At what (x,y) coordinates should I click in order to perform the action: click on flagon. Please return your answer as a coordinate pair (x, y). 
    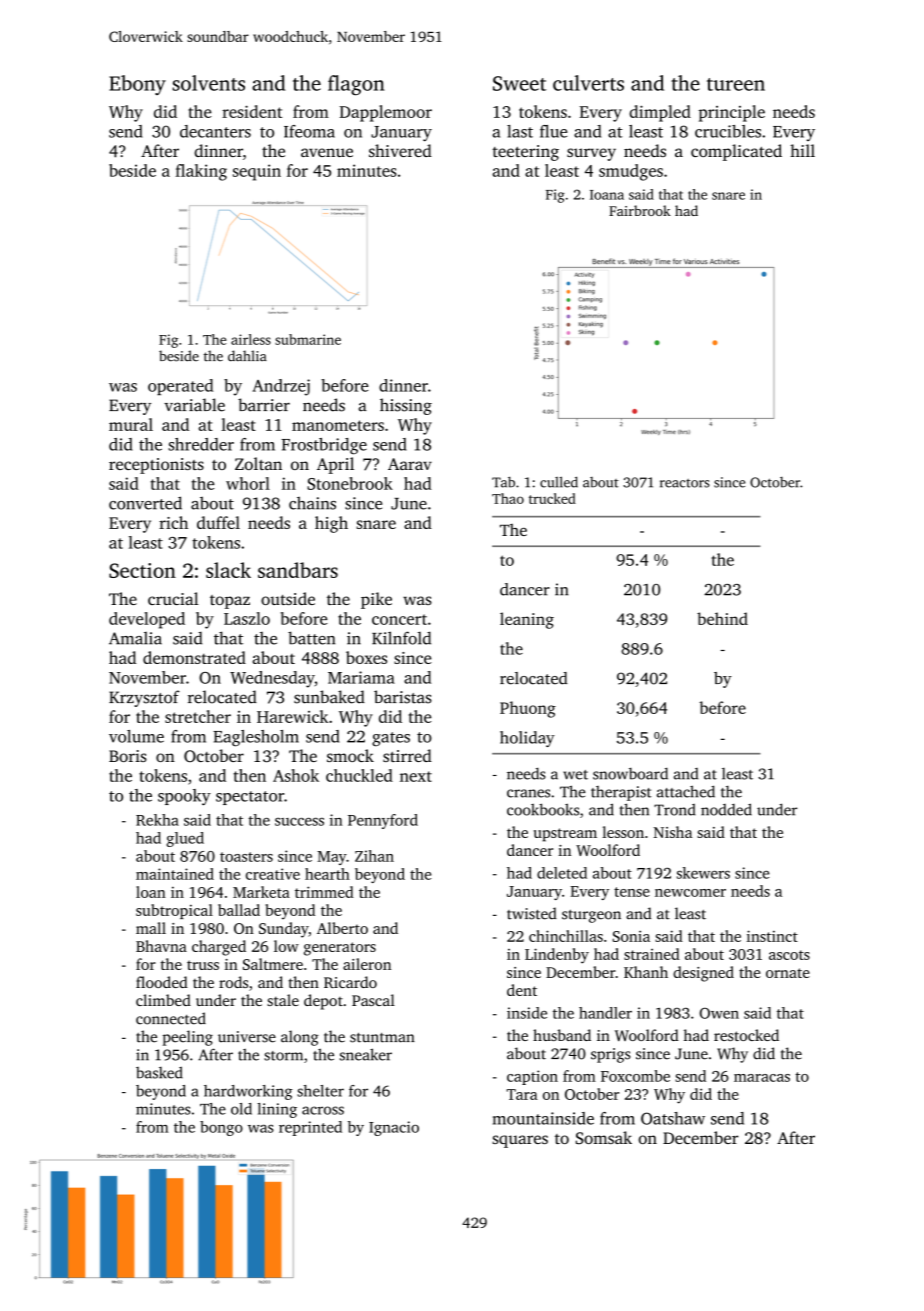
    Looking at the image, I should click on (356, 85).
